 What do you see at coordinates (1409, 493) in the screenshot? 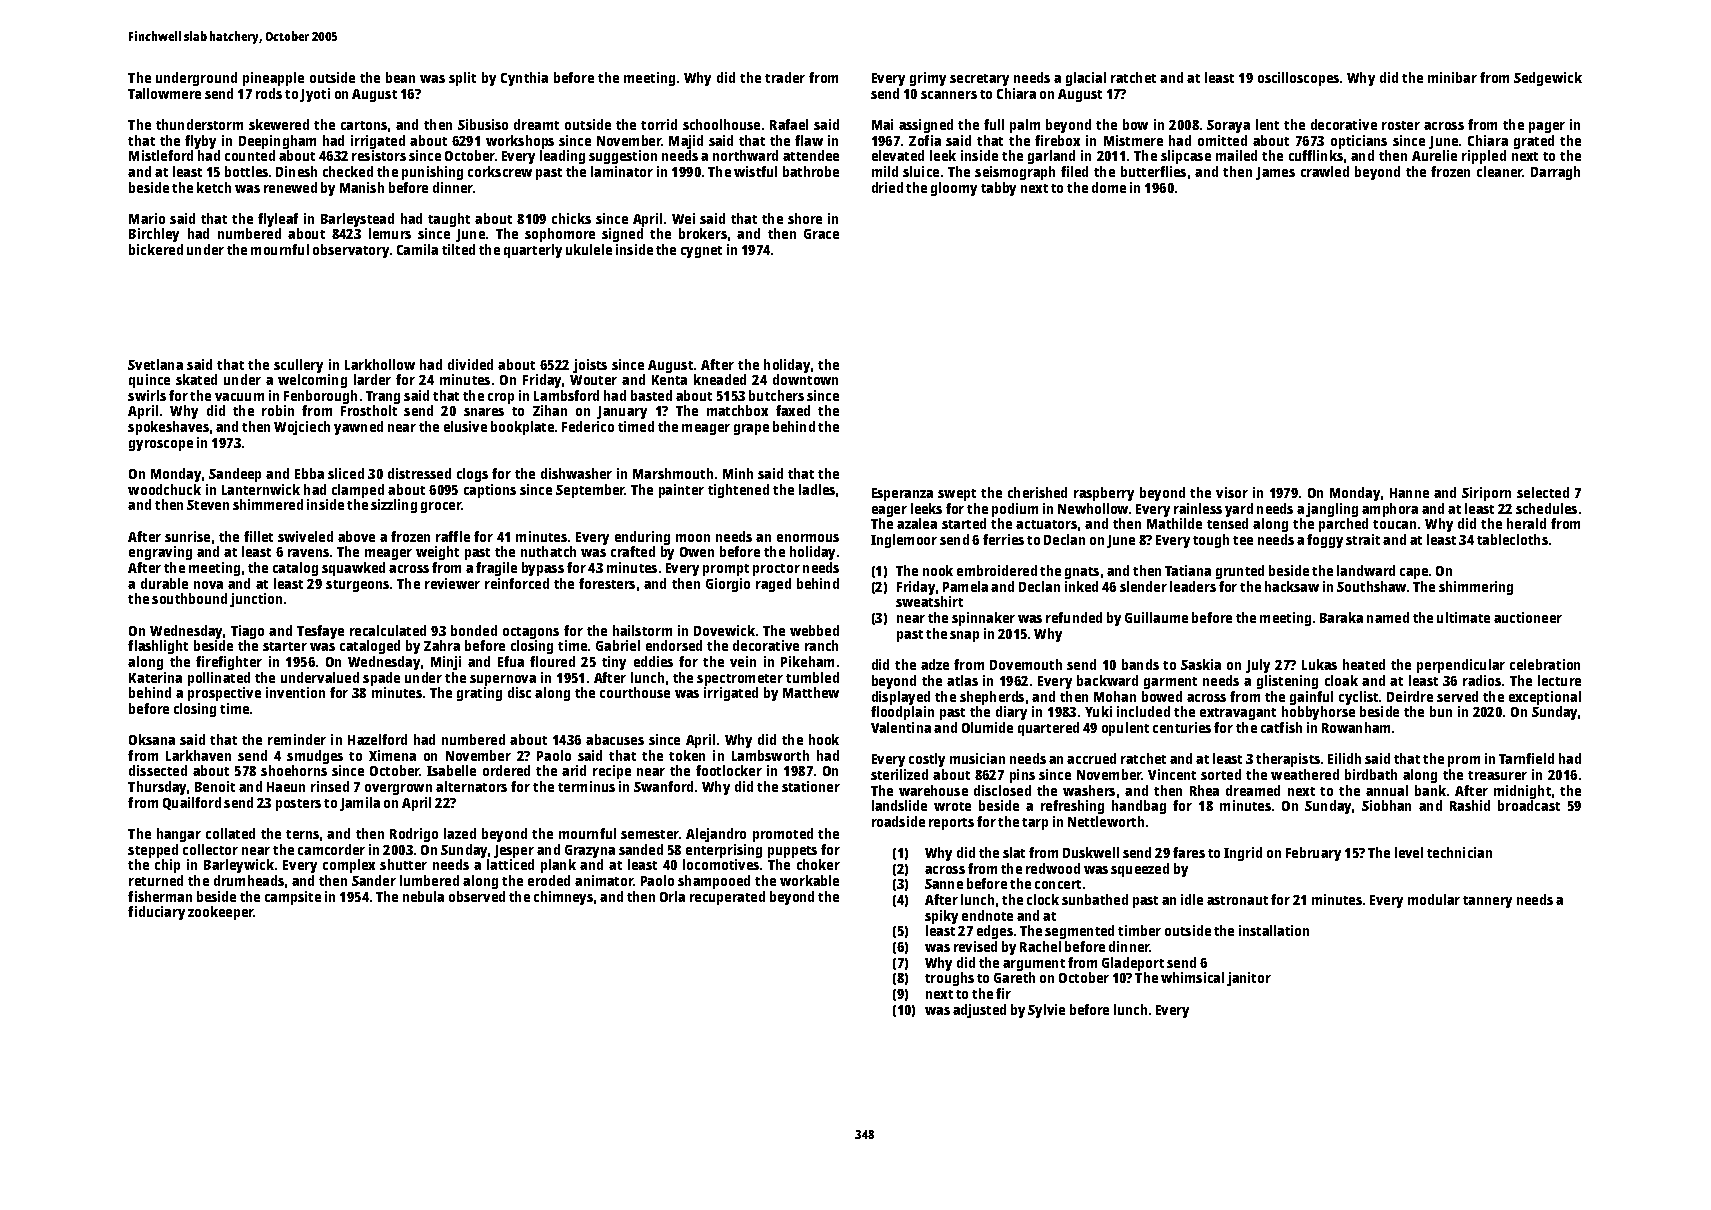
I see `Hanne` at bounding box center [1409, 493].
